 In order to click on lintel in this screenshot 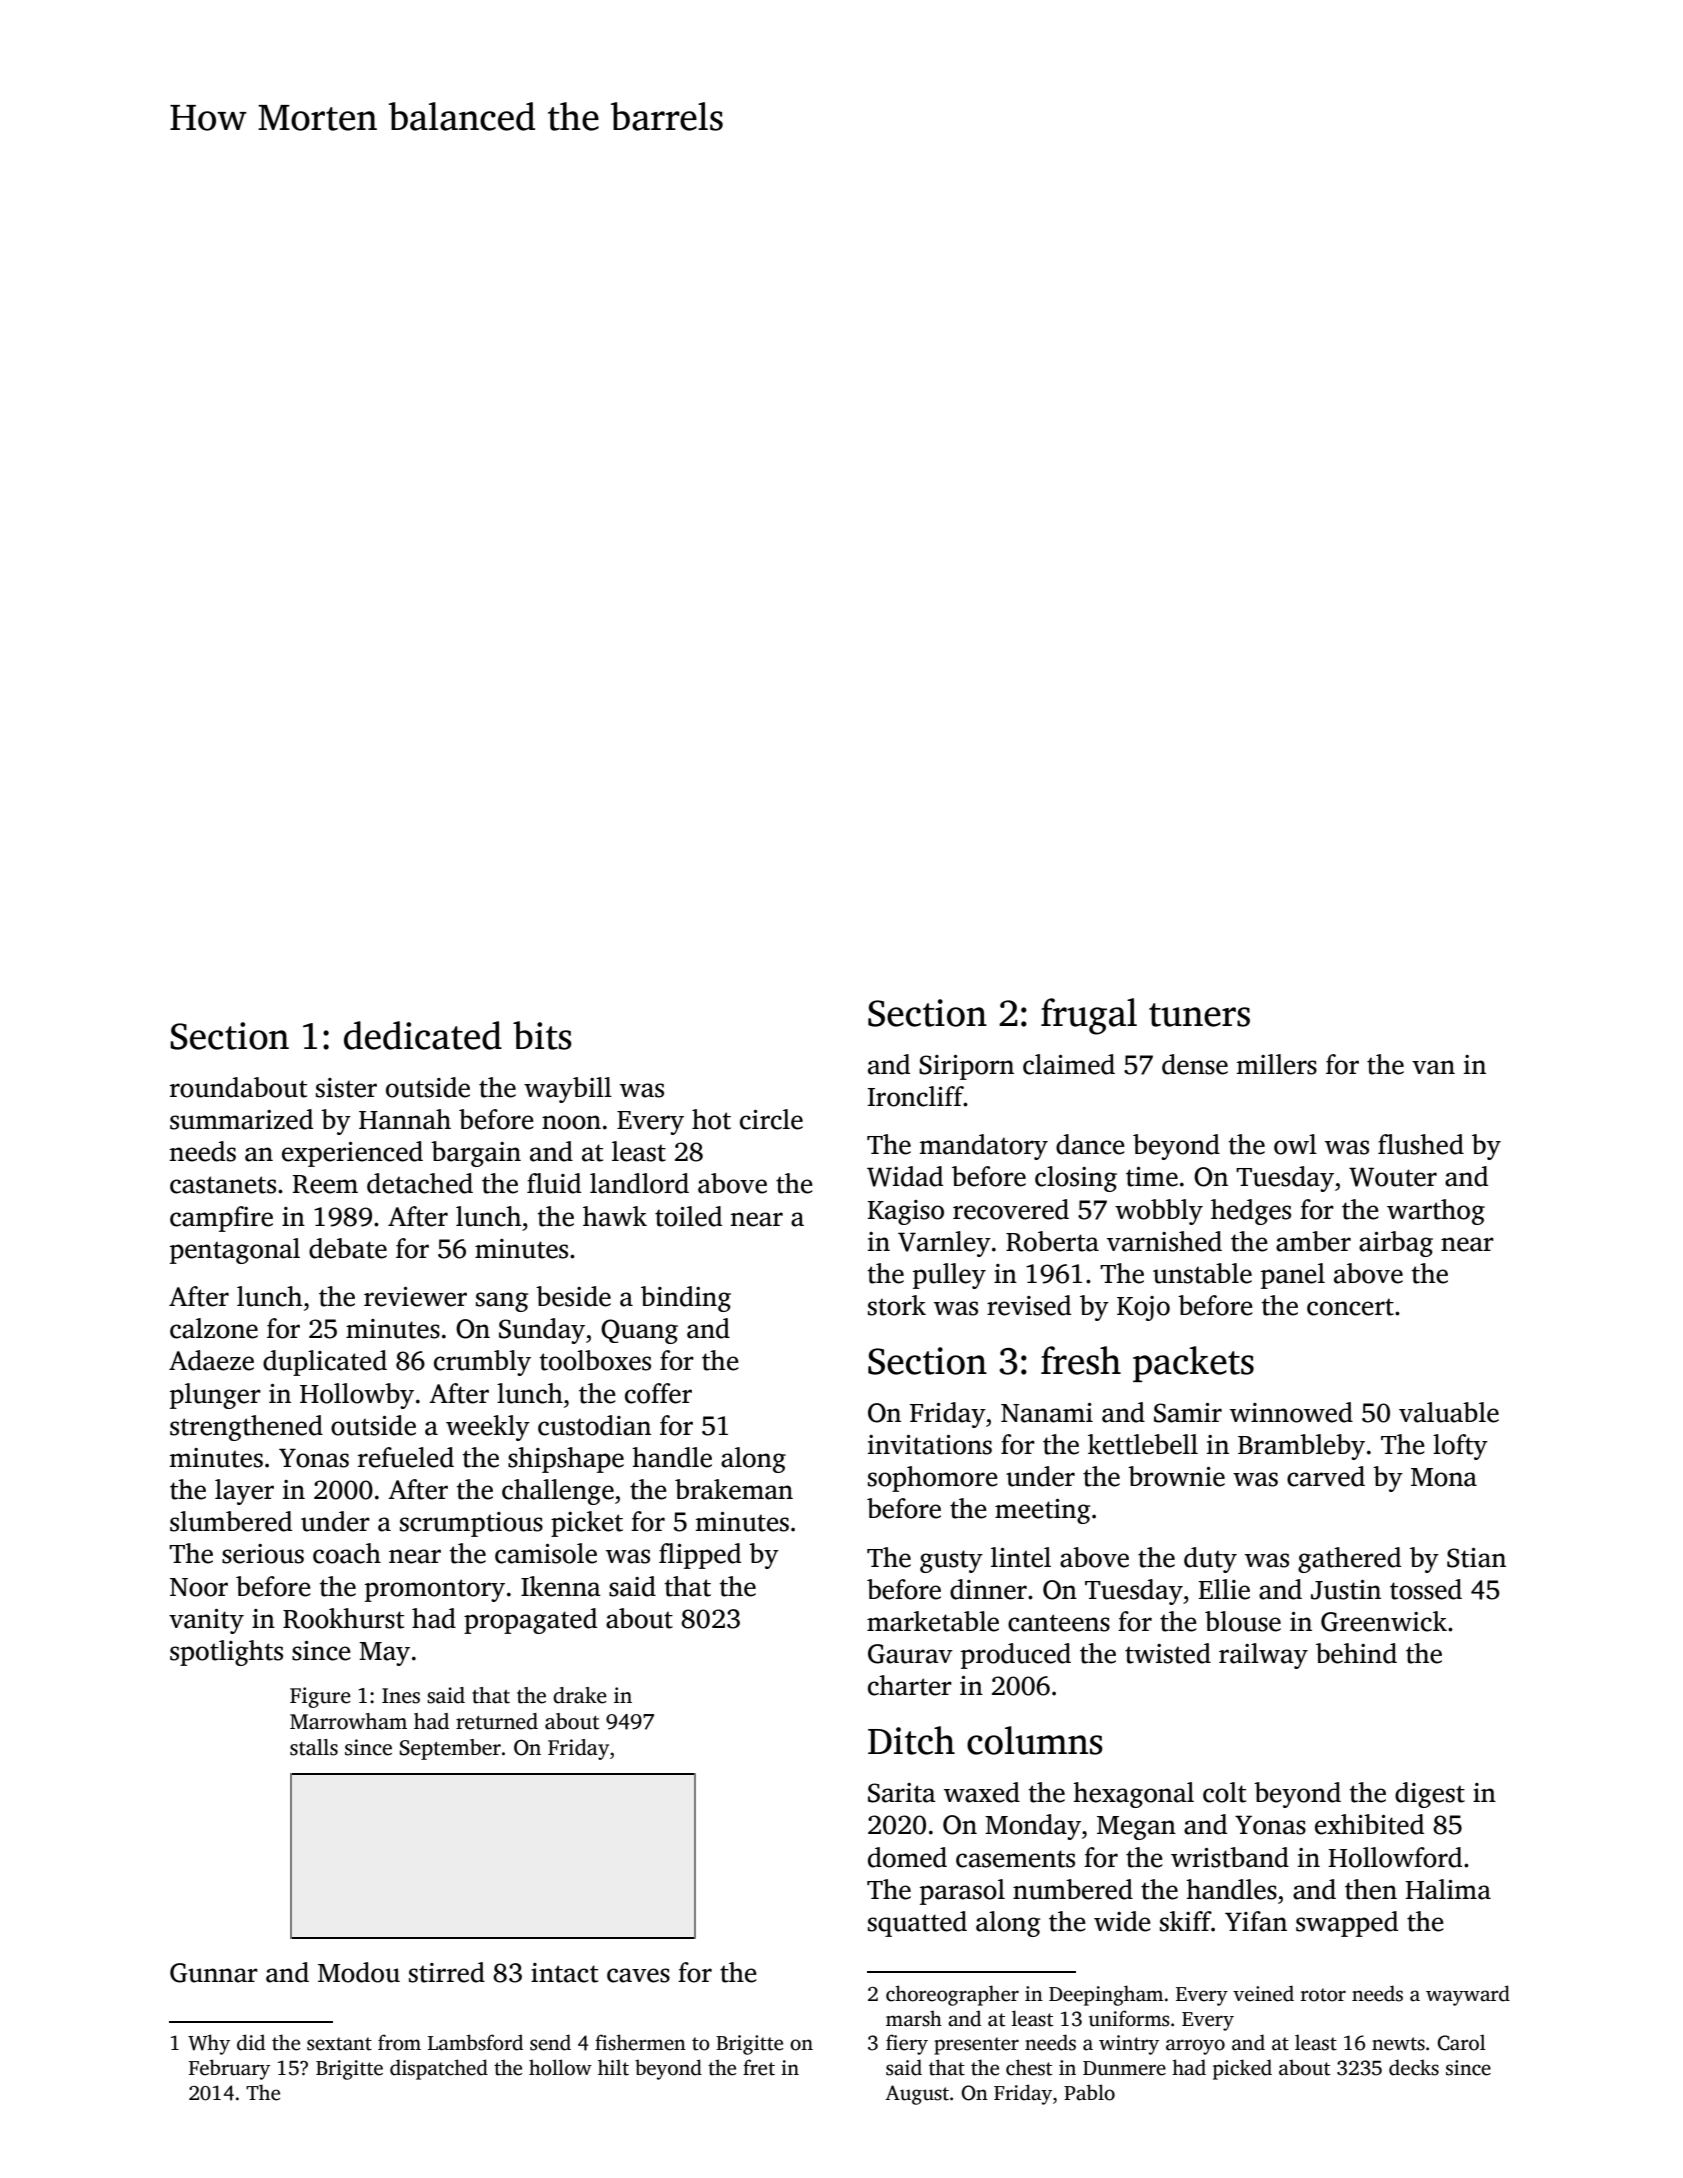, I will do `click(1021, 1557)`.
